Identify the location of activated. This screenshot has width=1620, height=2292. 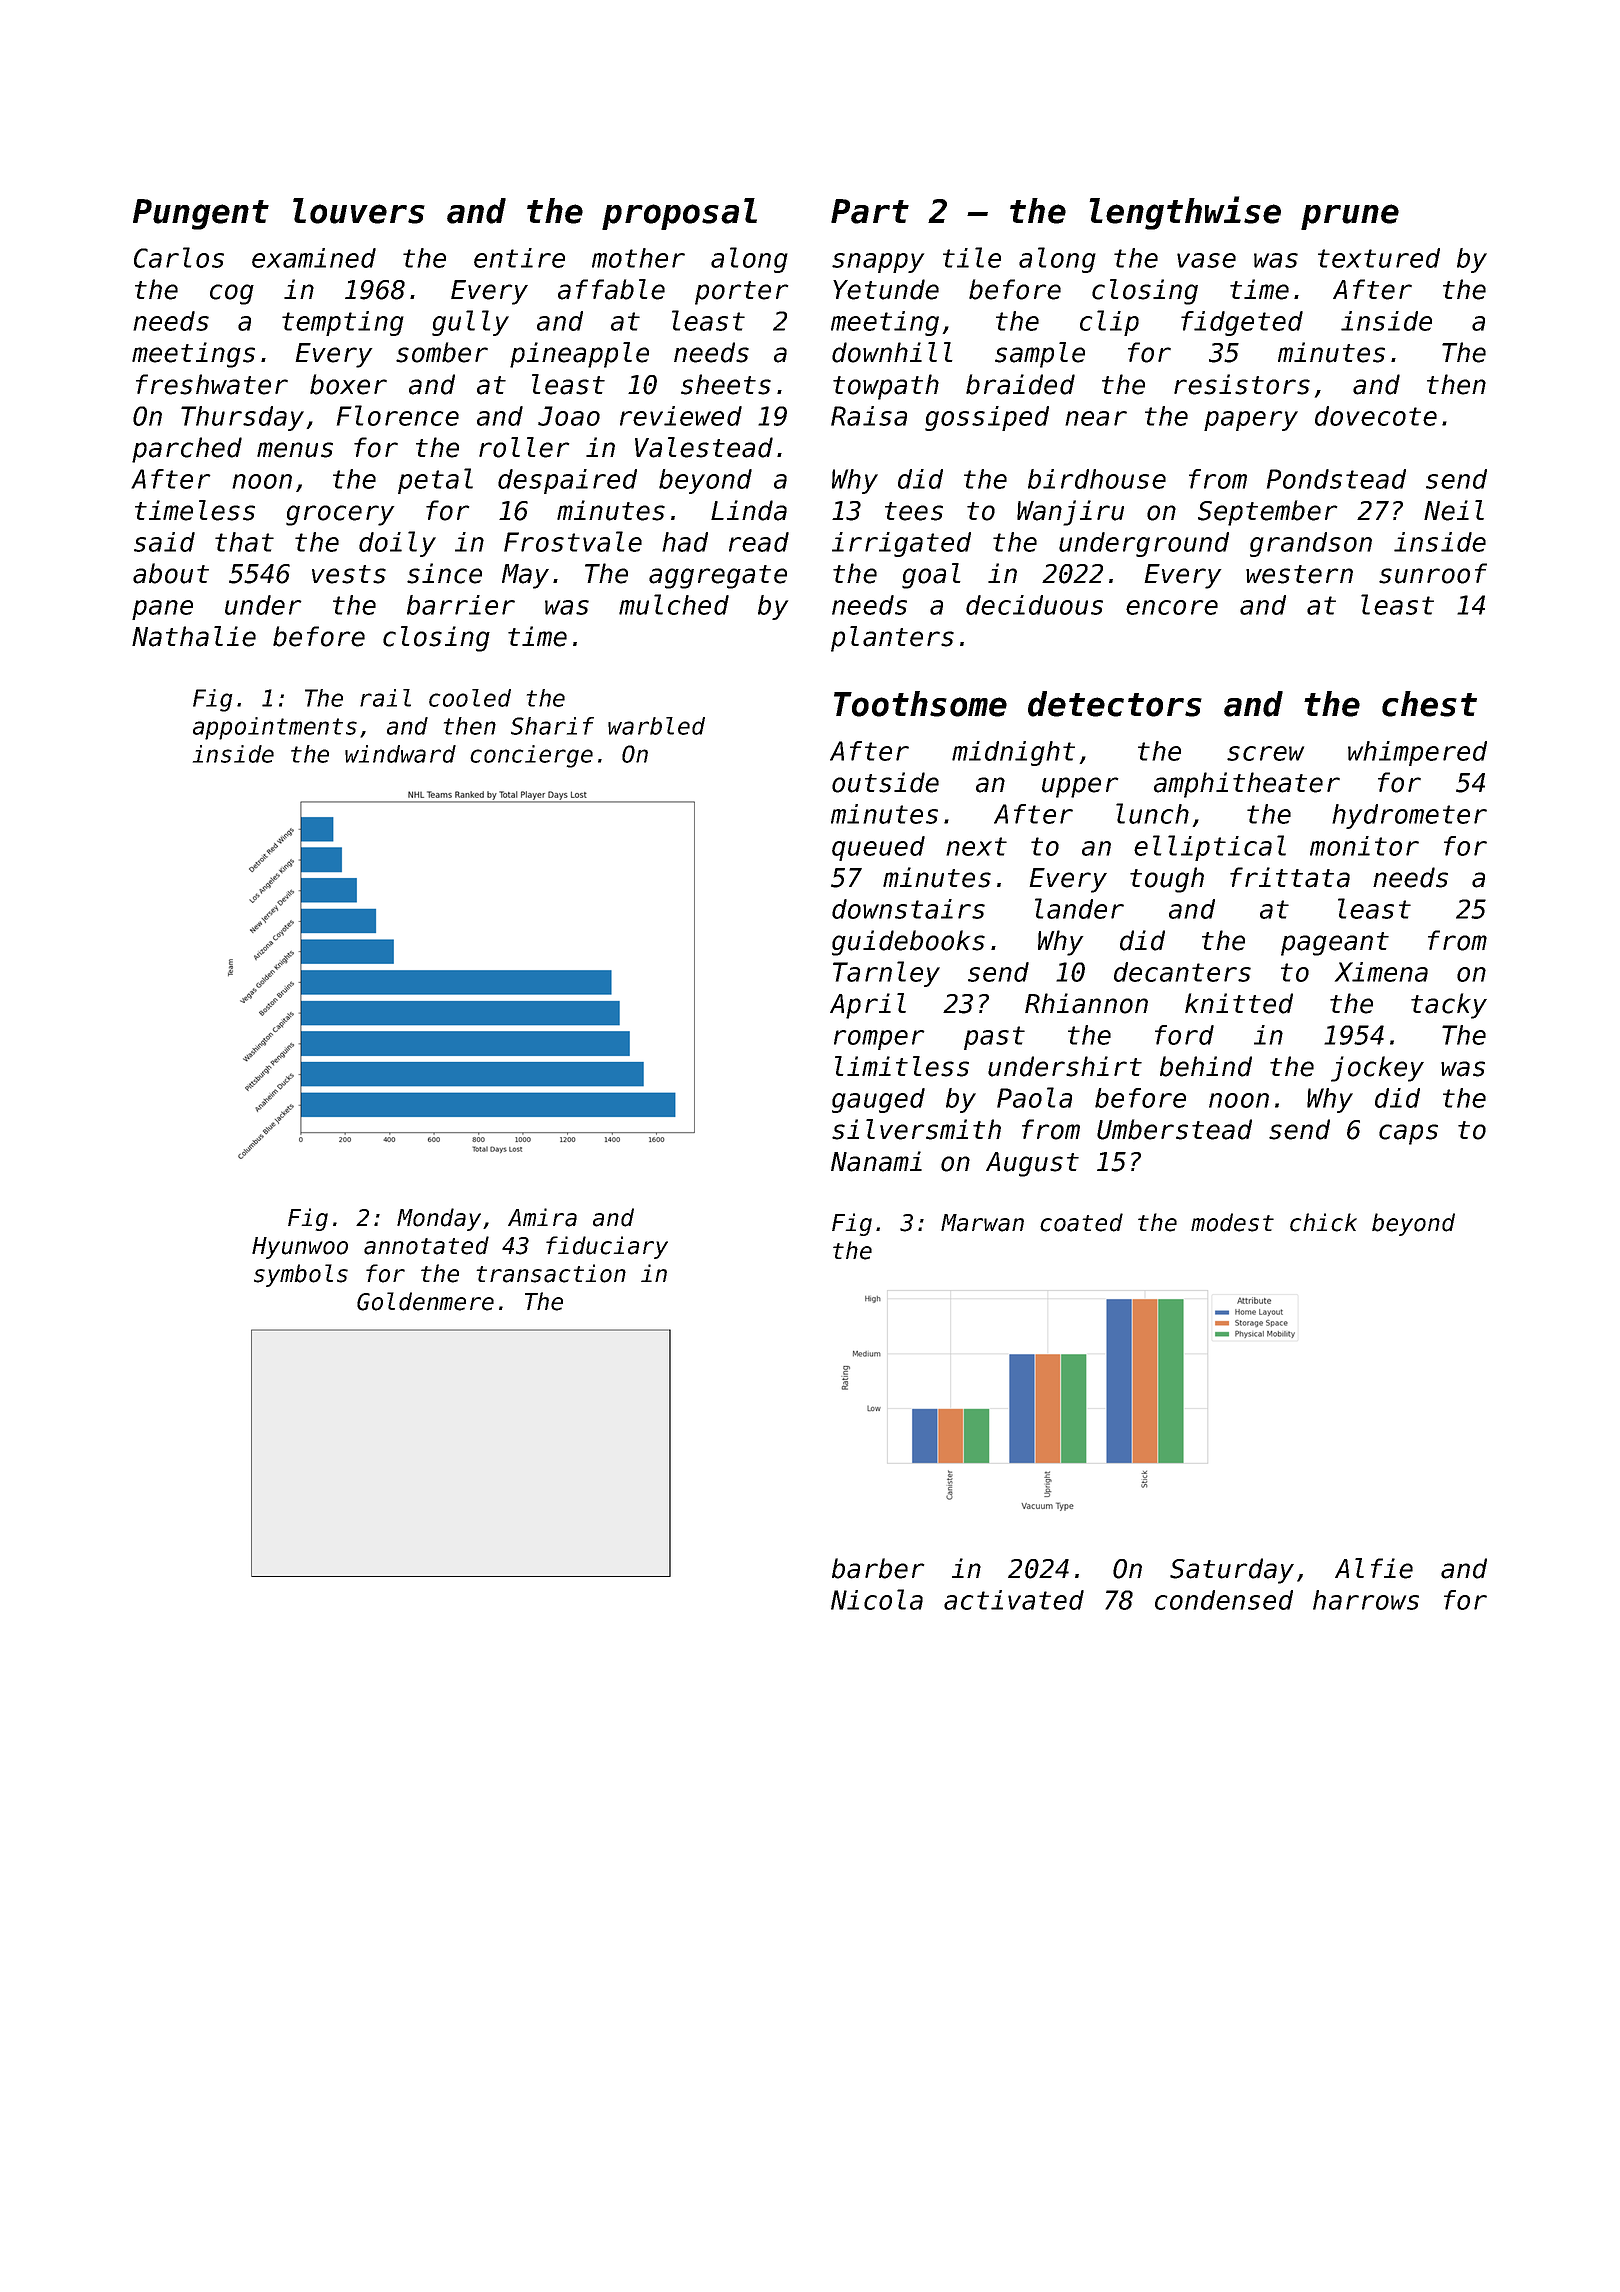
(1014, 1600).
